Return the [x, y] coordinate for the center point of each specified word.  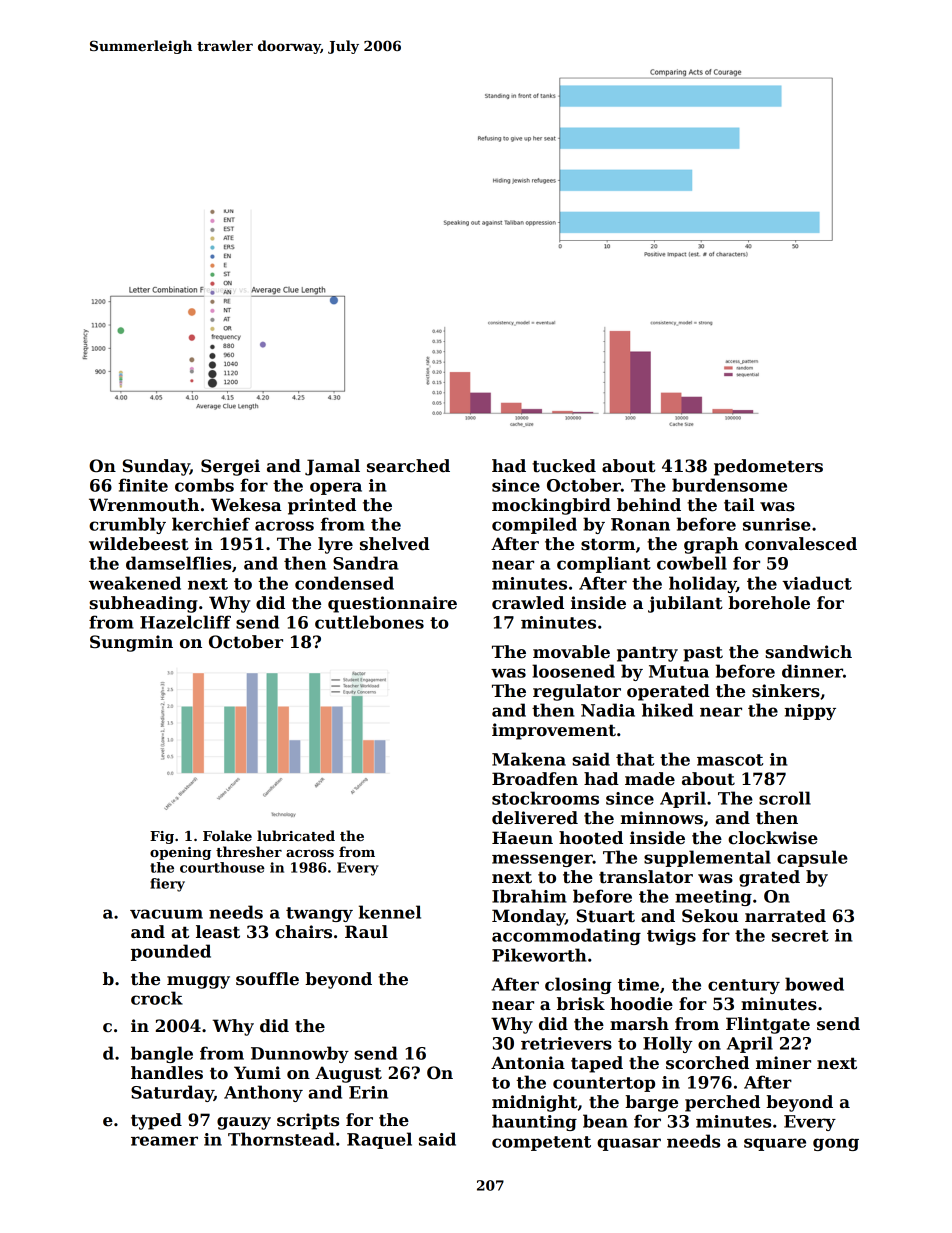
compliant [604, 564]
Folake [227, 835]
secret [800, 936]
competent [541, 1143]
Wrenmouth [144, 505]
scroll [785, 798]
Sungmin [131, 643]
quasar [629, 1144]
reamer [164, 1141]
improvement [554, 731]
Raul [366, 931]
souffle [267, 979]
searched [408, 466]
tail [739, 505]
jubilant [685, 604]
